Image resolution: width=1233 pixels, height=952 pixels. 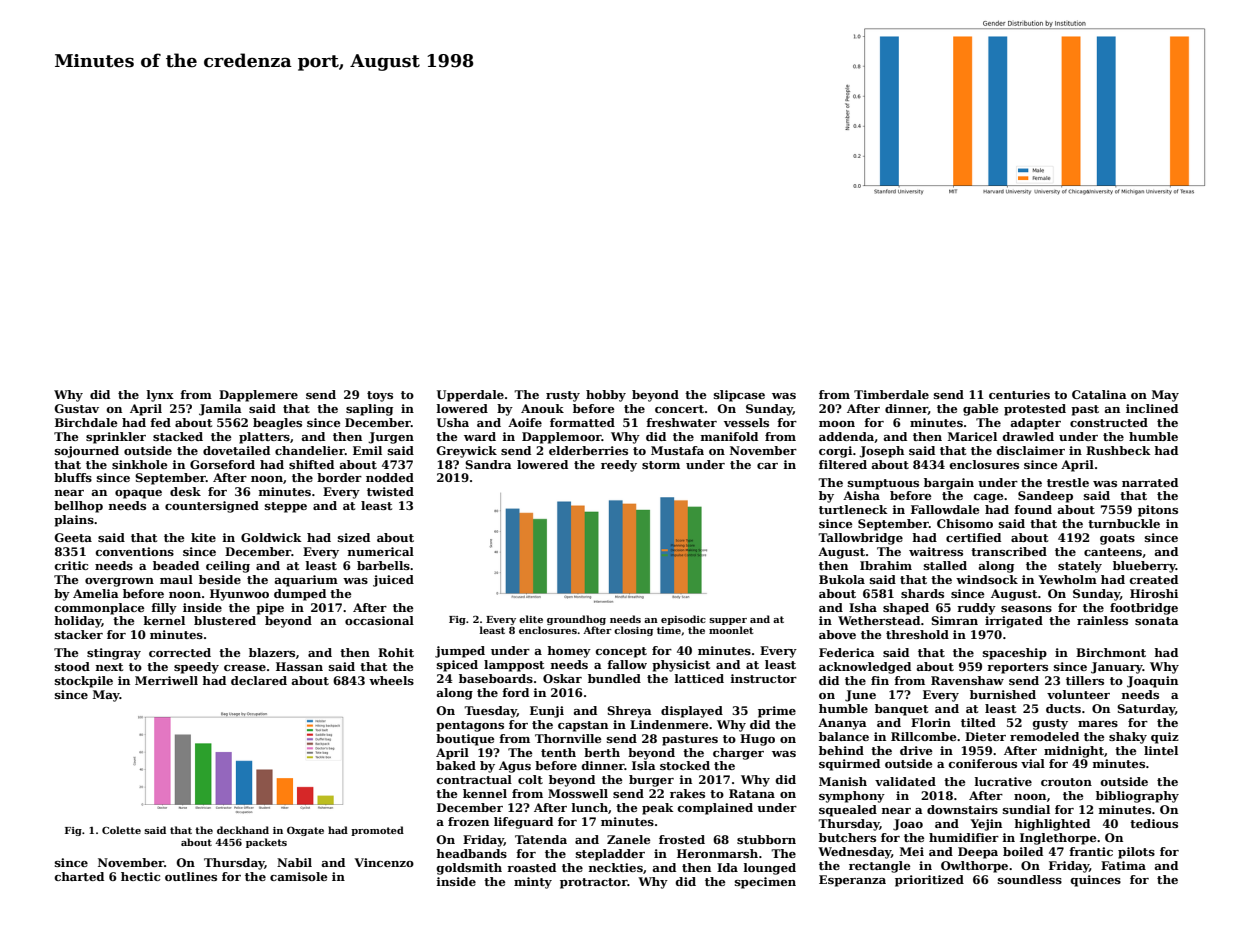 What do you see at coordinates (633, 631) in the screenshot?
I see `closing` at bounding box center [633, 631].
